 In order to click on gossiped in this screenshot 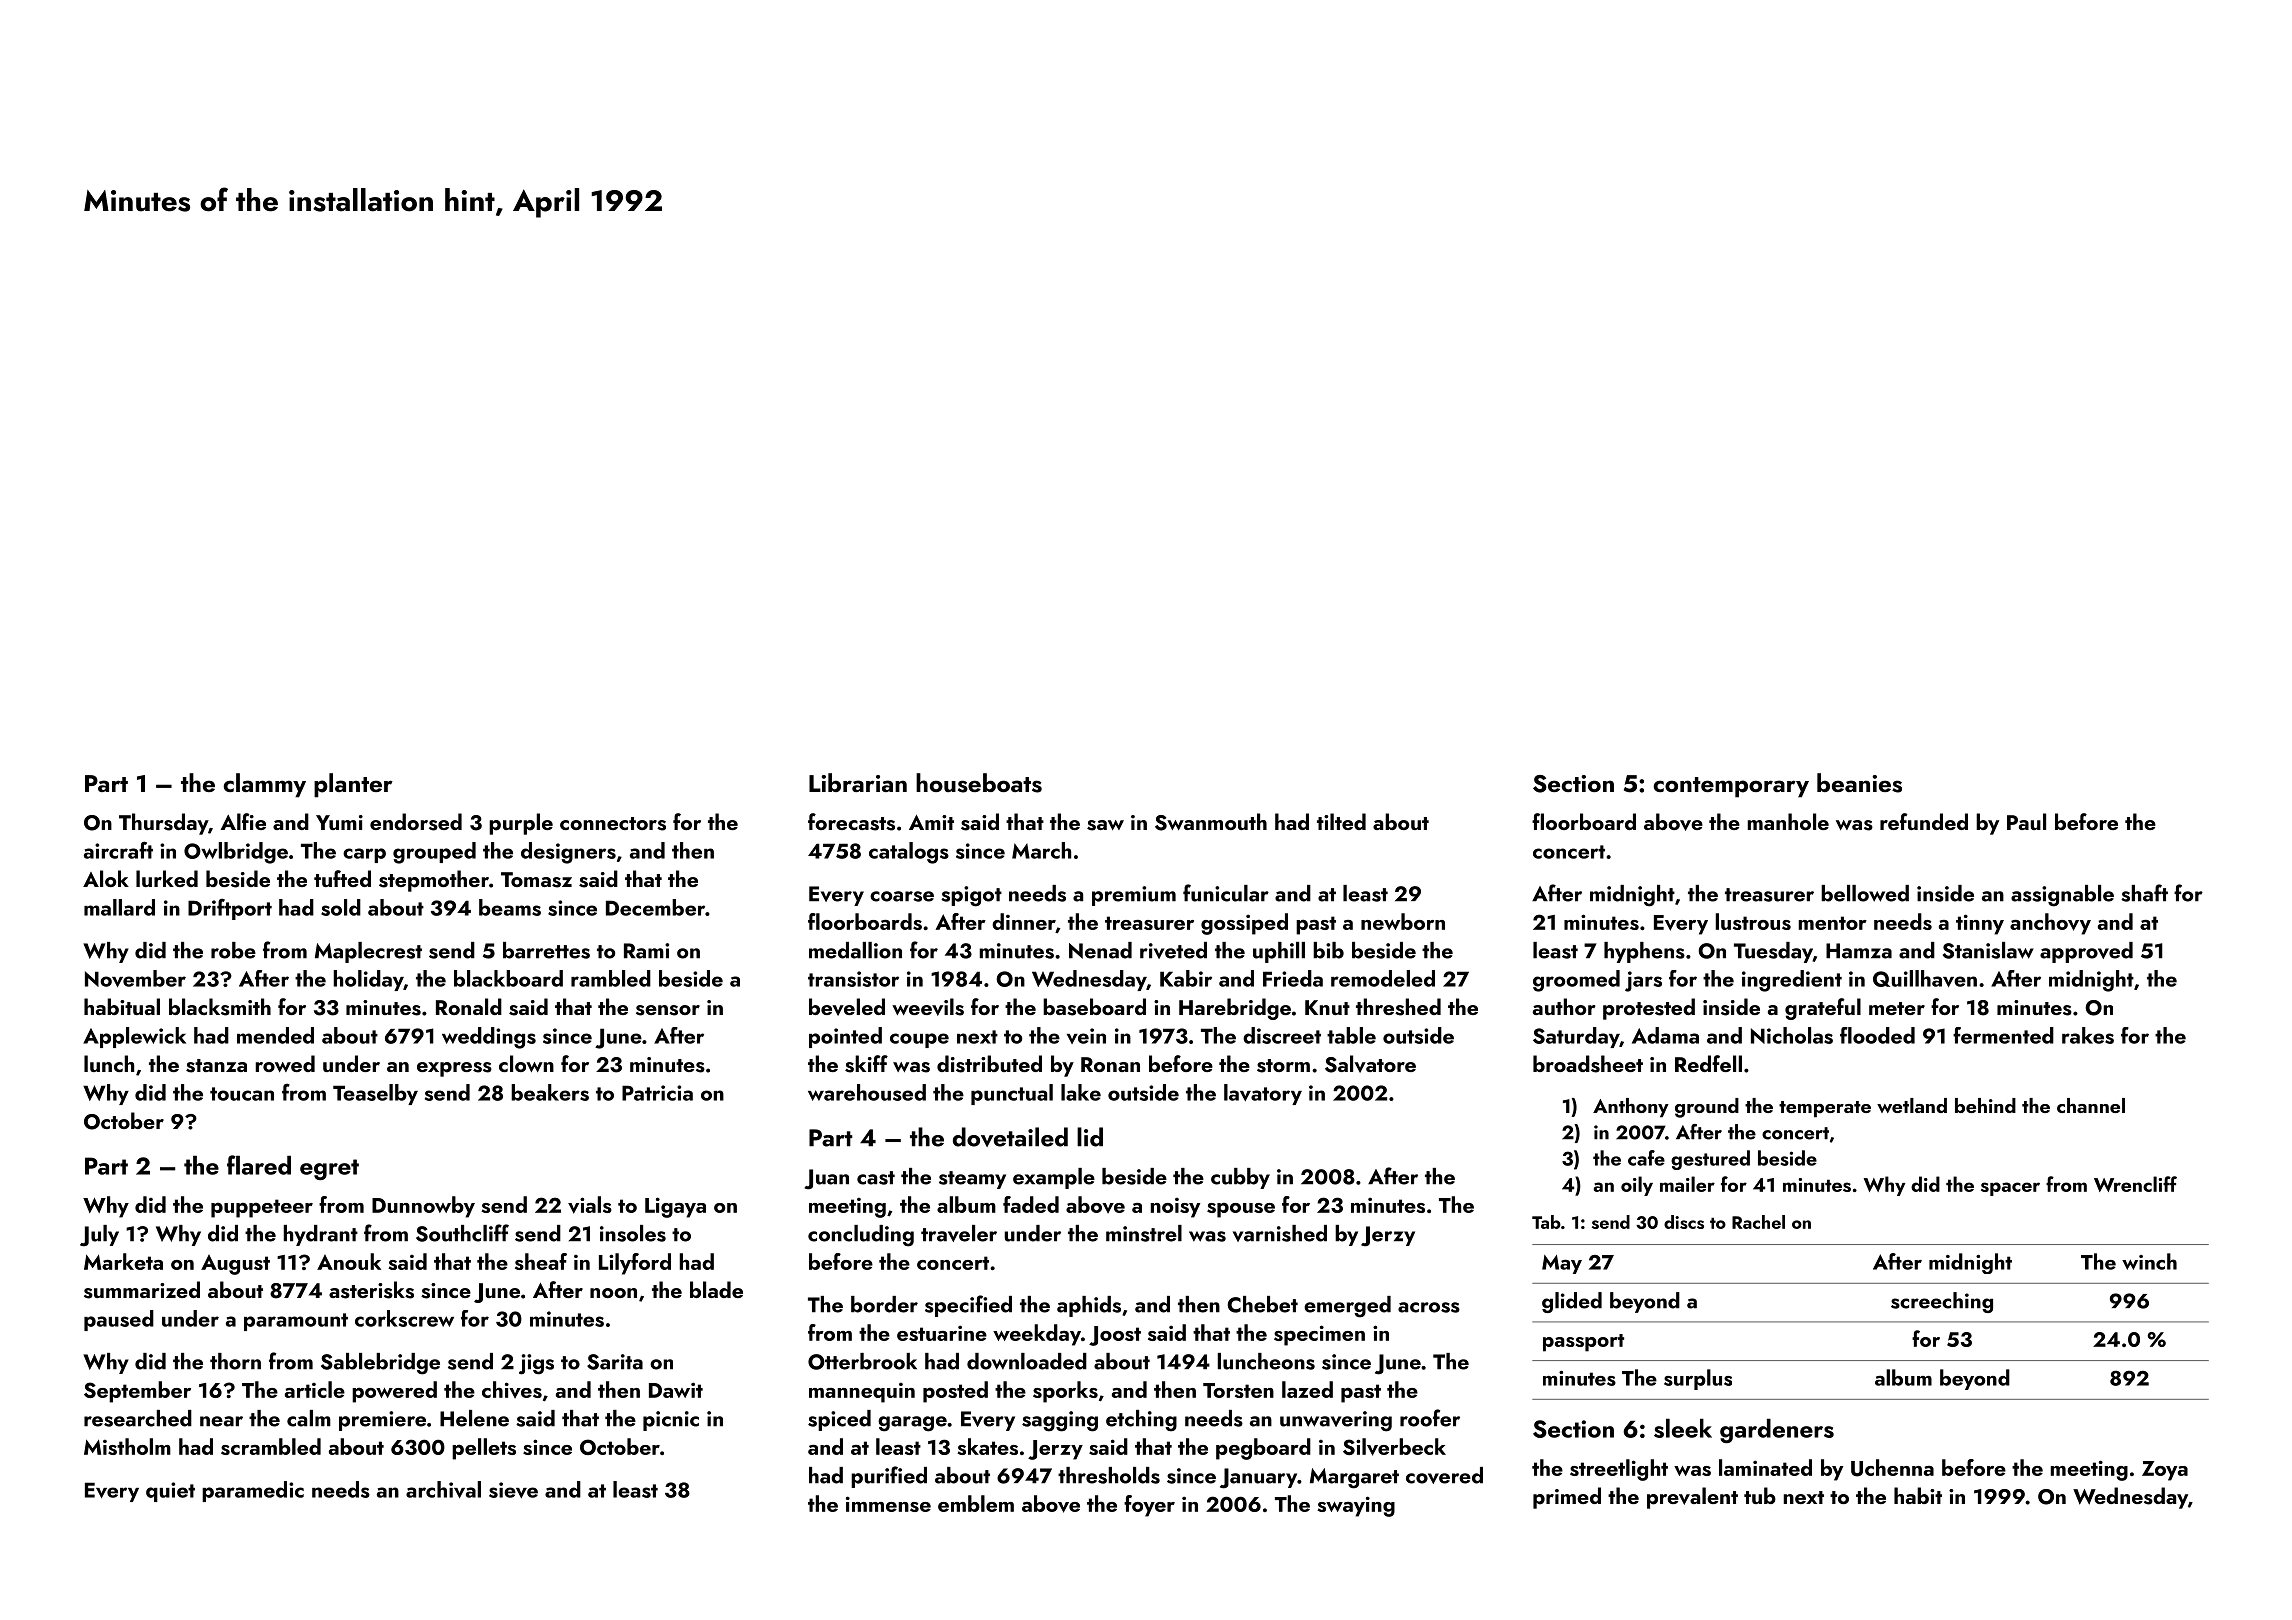, I will do `click(1244, 924)`.
